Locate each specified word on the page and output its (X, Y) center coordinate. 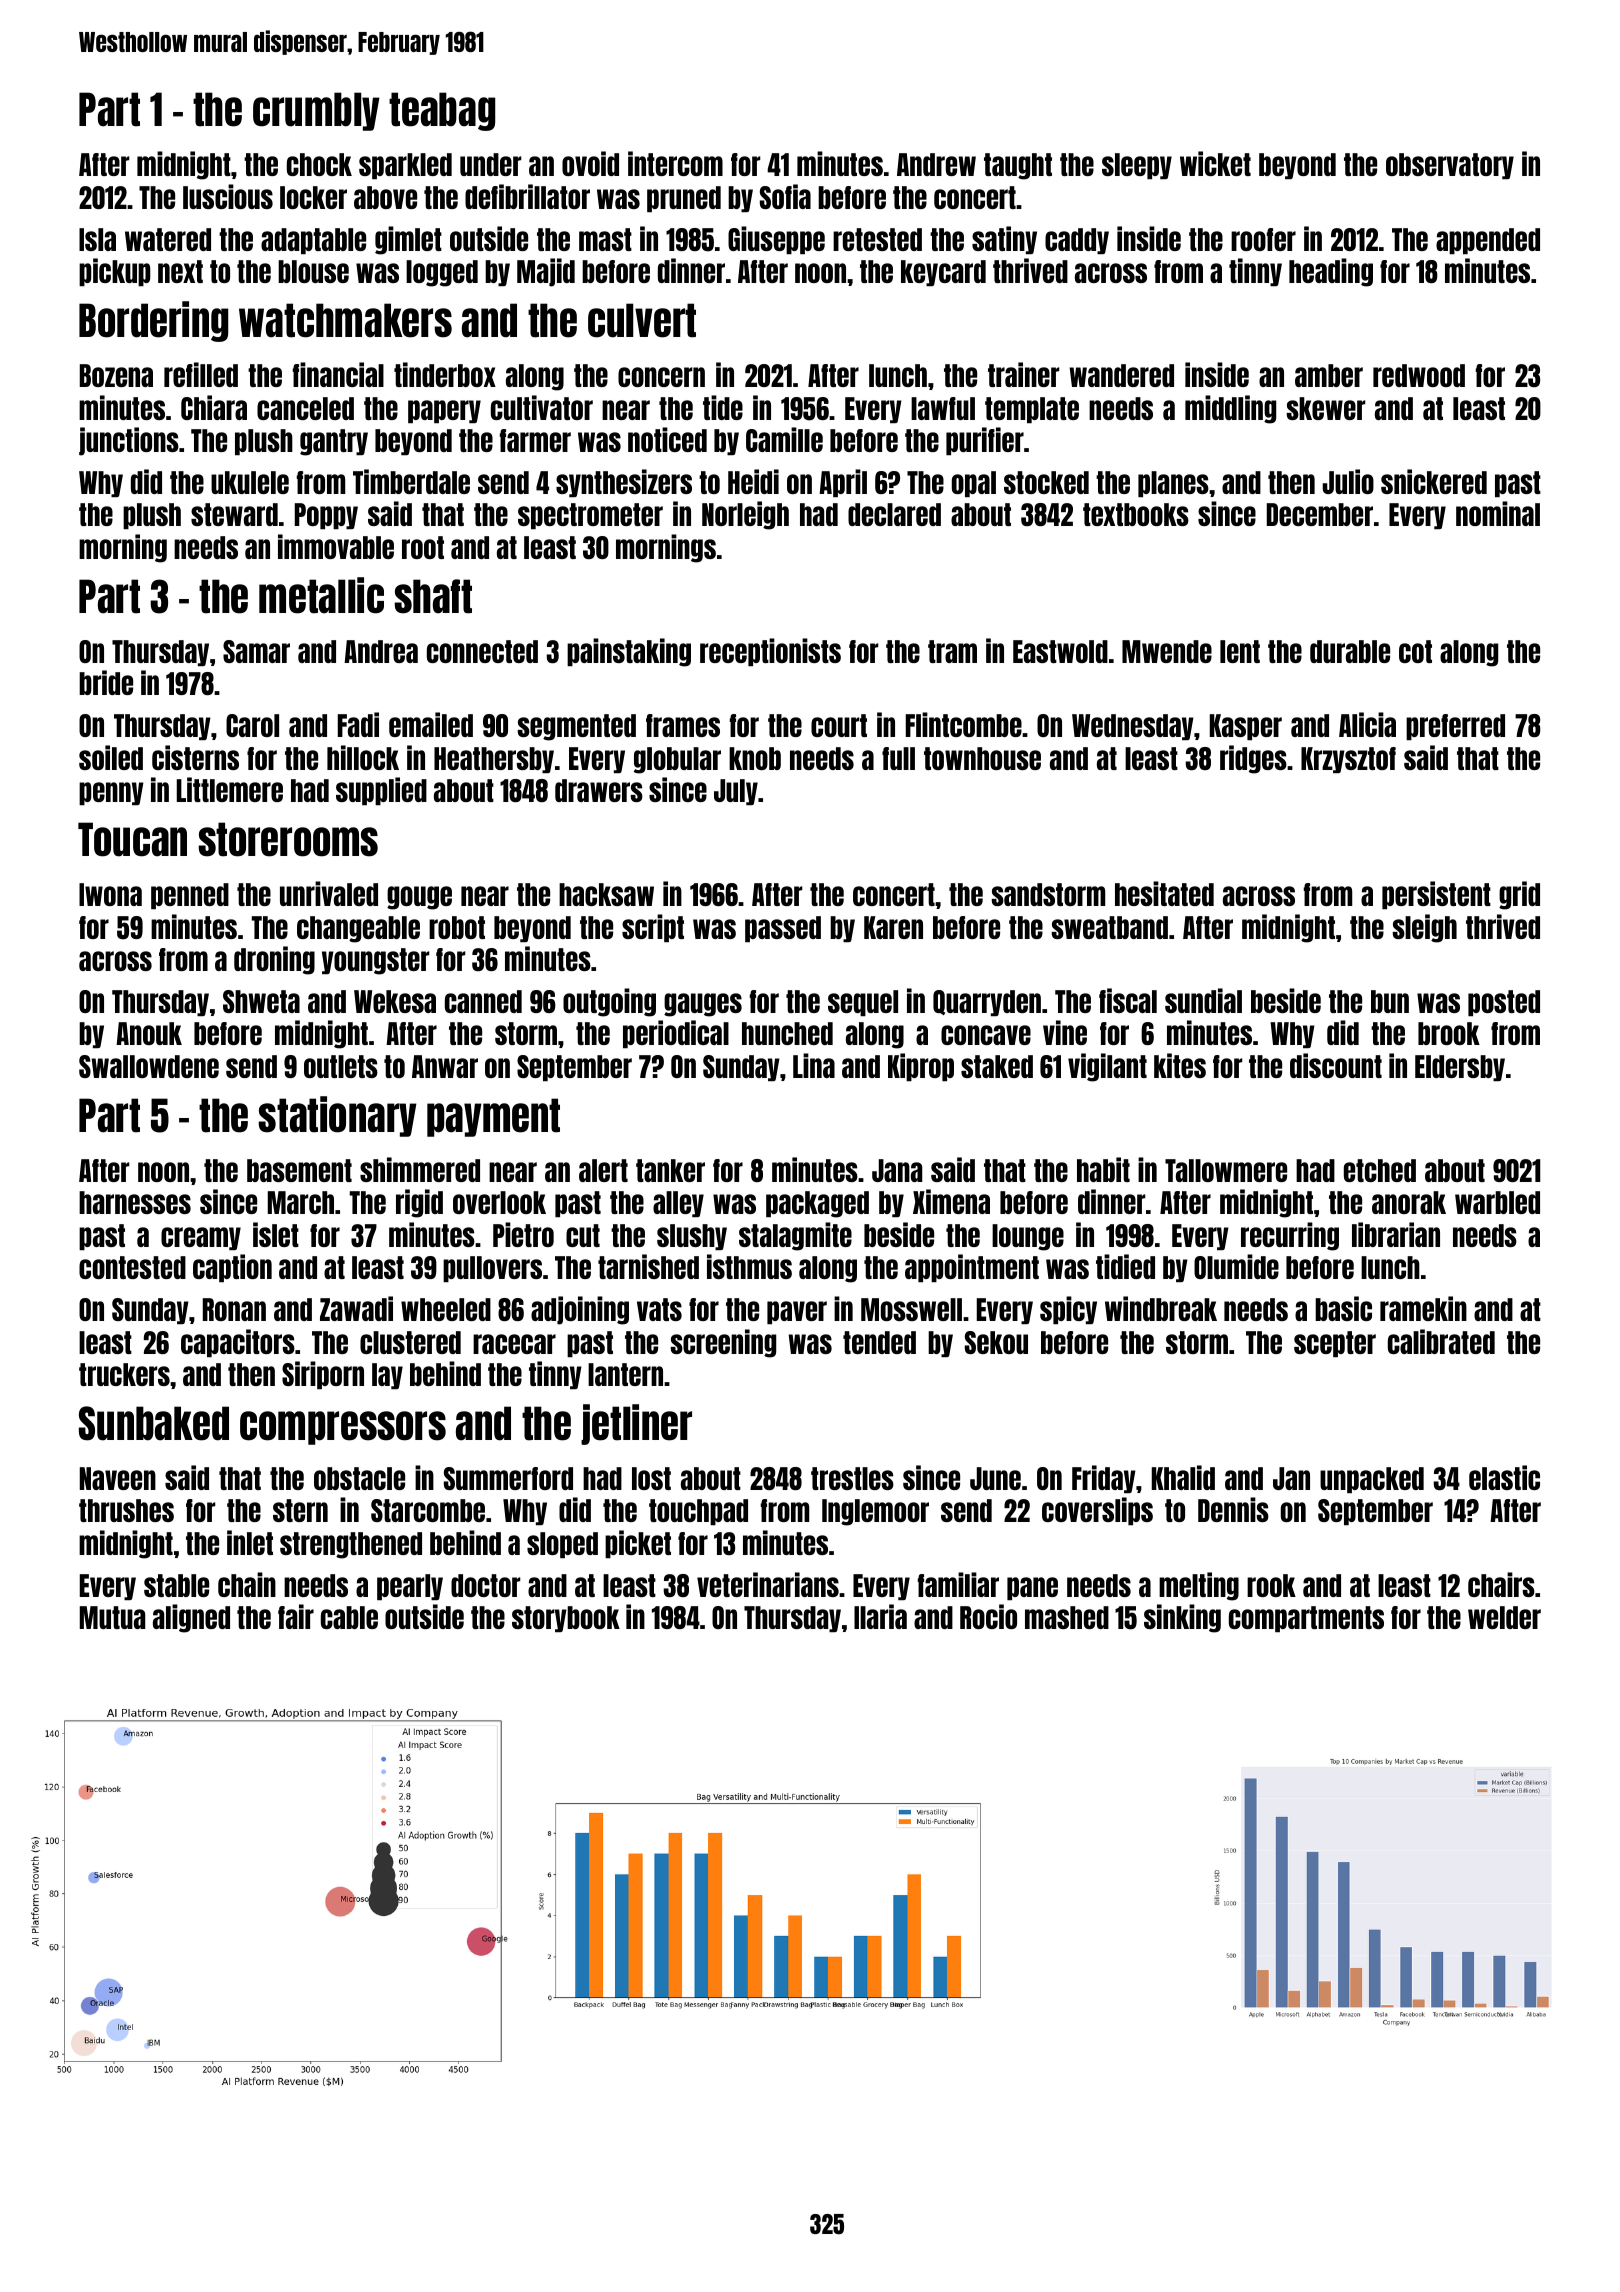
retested (877, 239)
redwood (1419, 375)
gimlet (408, 240)
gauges (703, 1005)
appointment (972, 1268)
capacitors (238, 1343)
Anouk (149, 1033)
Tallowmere (1226, 1170)
